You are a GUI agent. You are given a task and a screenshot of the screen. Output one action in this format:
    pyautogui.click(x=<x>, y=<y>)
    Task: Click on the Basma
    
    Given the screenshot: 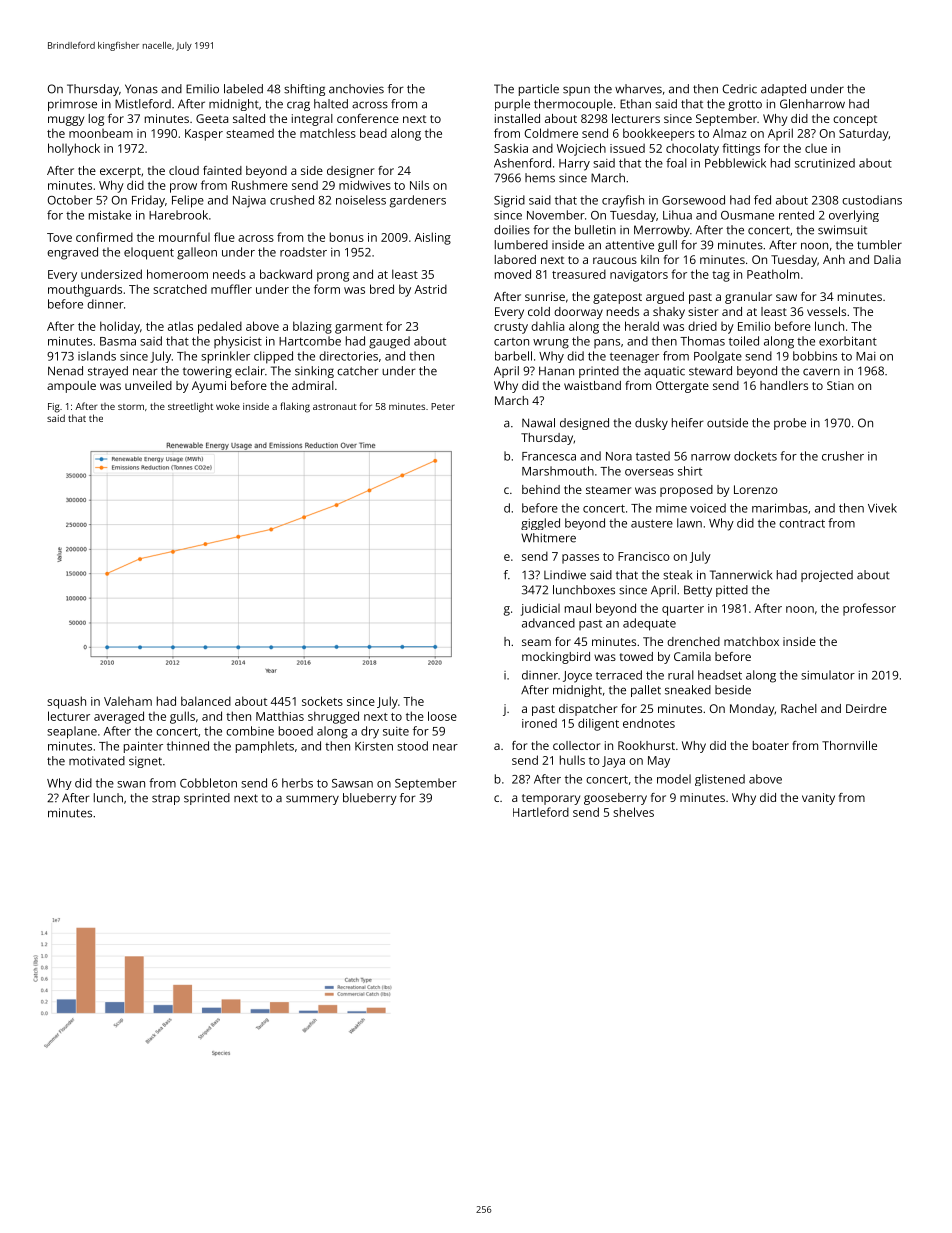 What is the action you would take?
    pyautogui.click(x=118, y=341)
